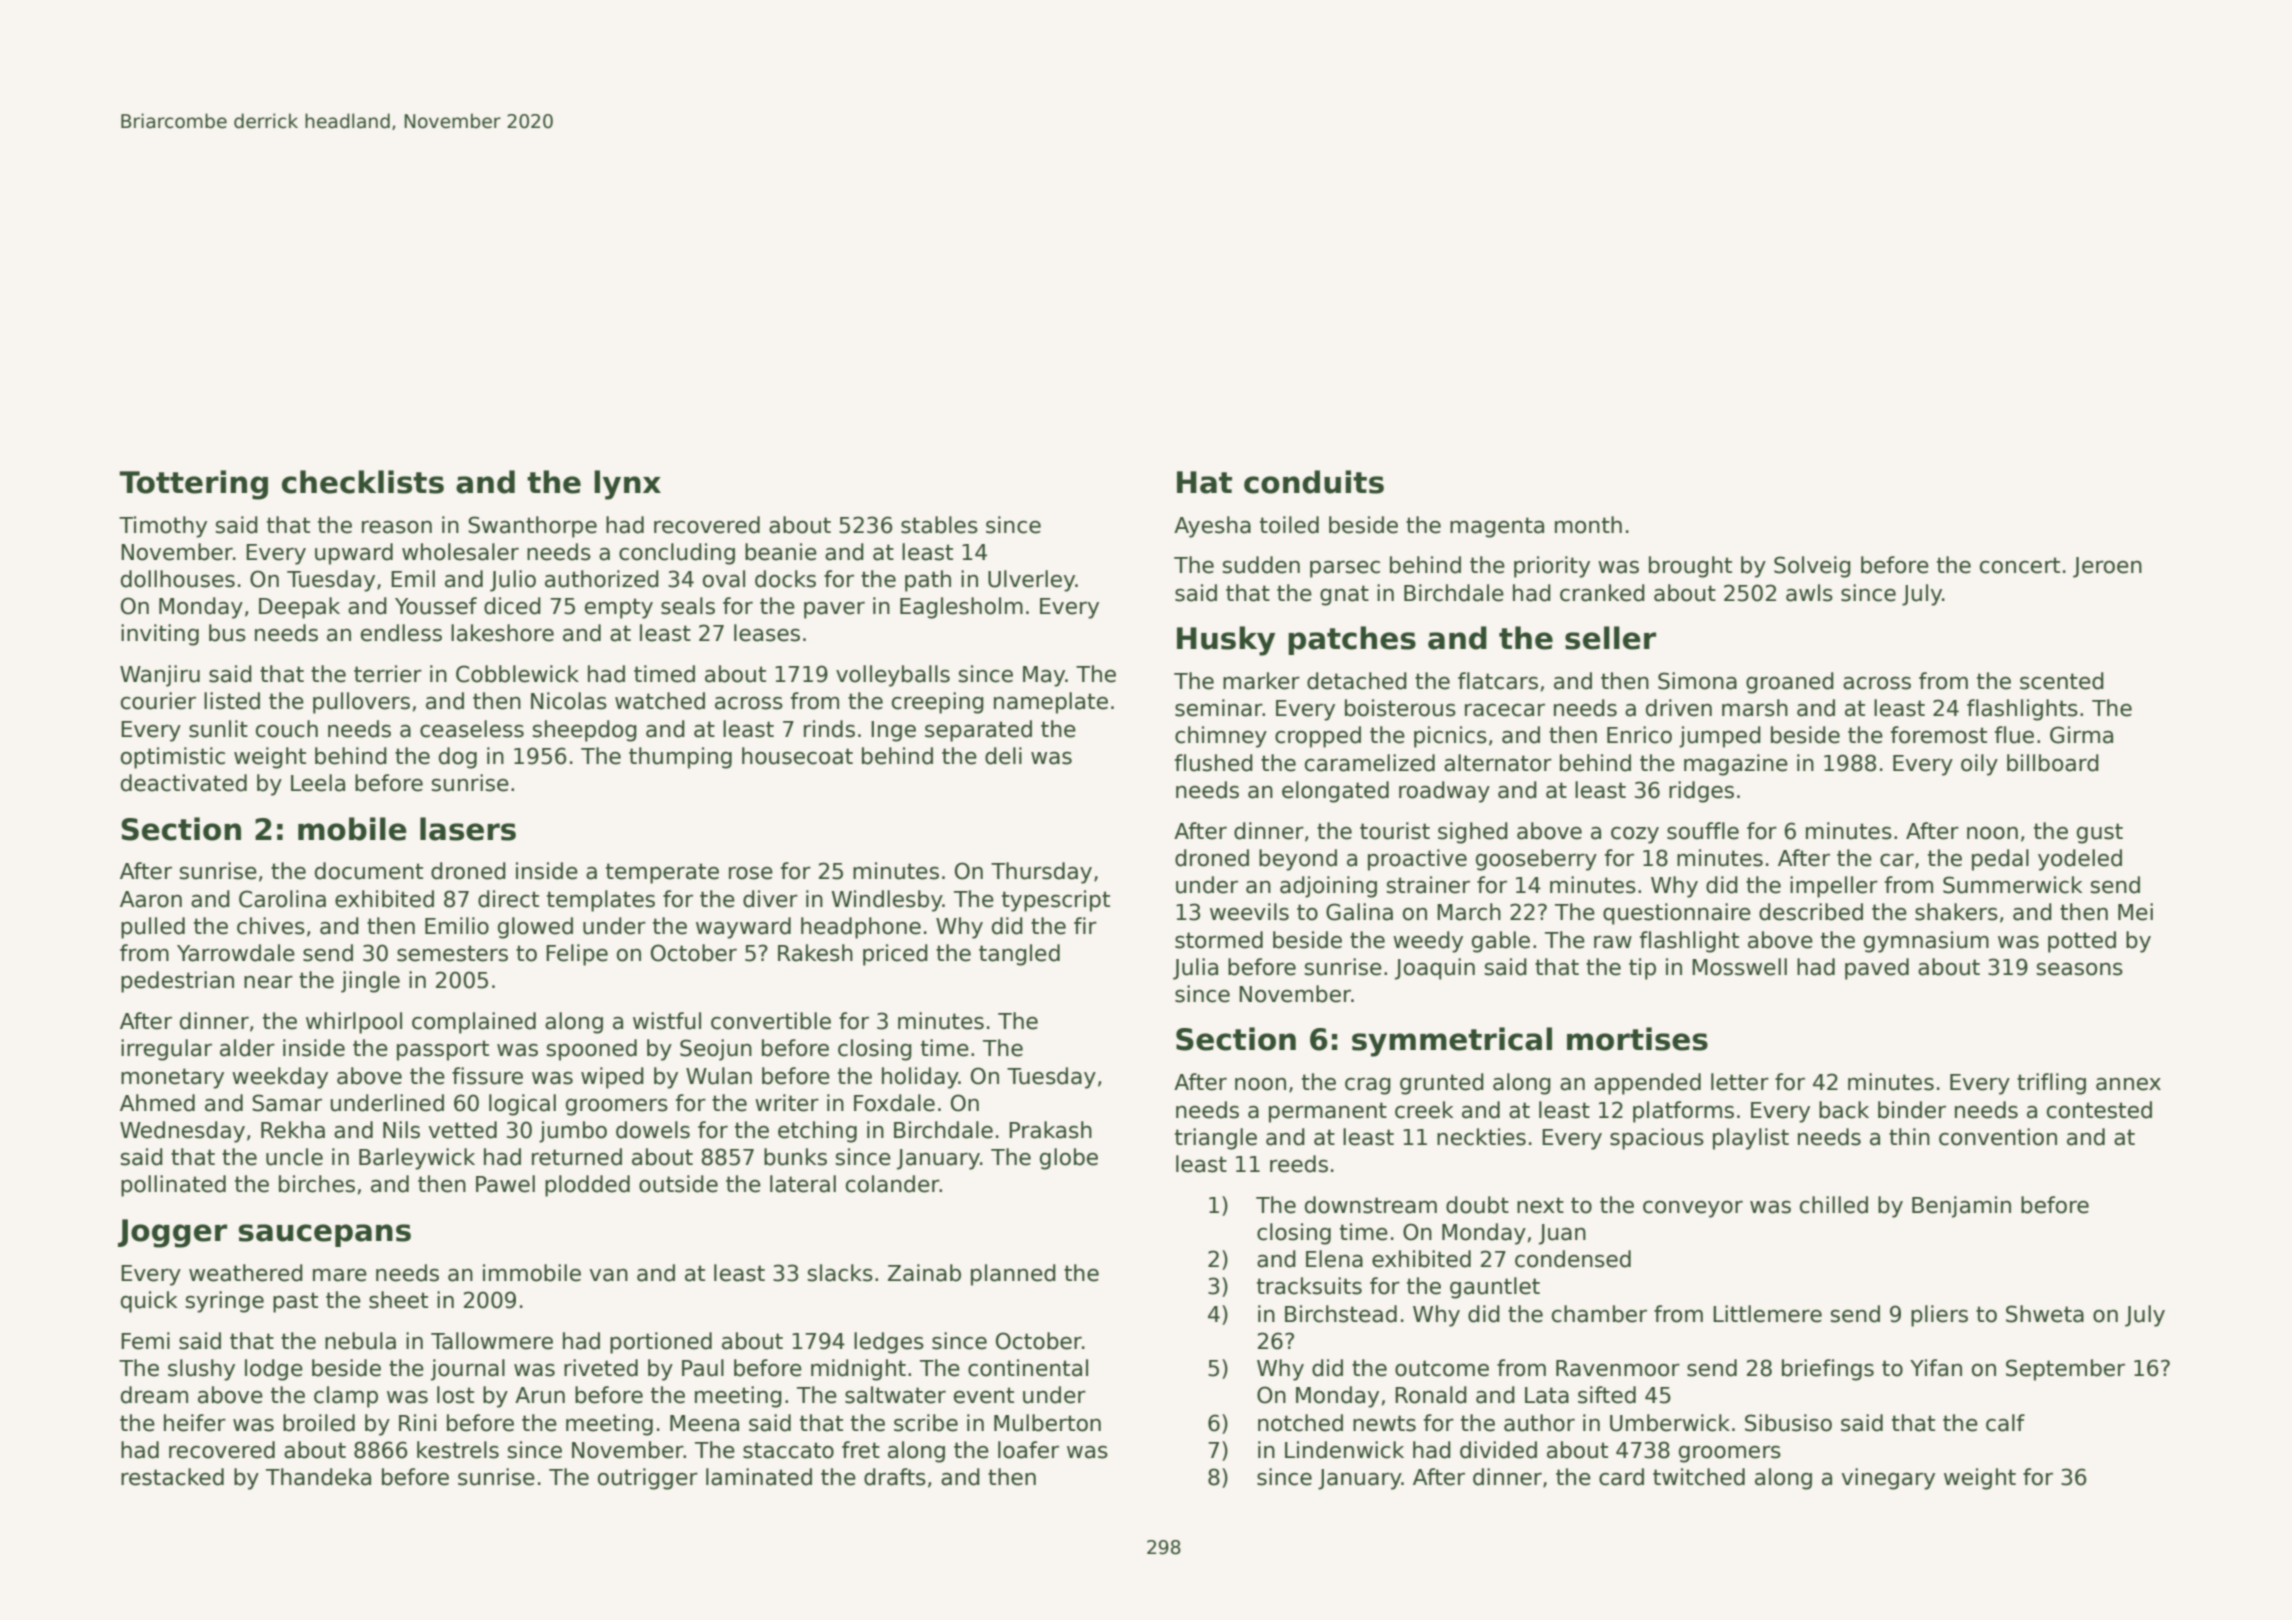 This screenshot has width=2292, height=1620. What do you see at coordinates (363, 482) in the screenshot?
I see `checklists` at bounding box center [363, 482].
